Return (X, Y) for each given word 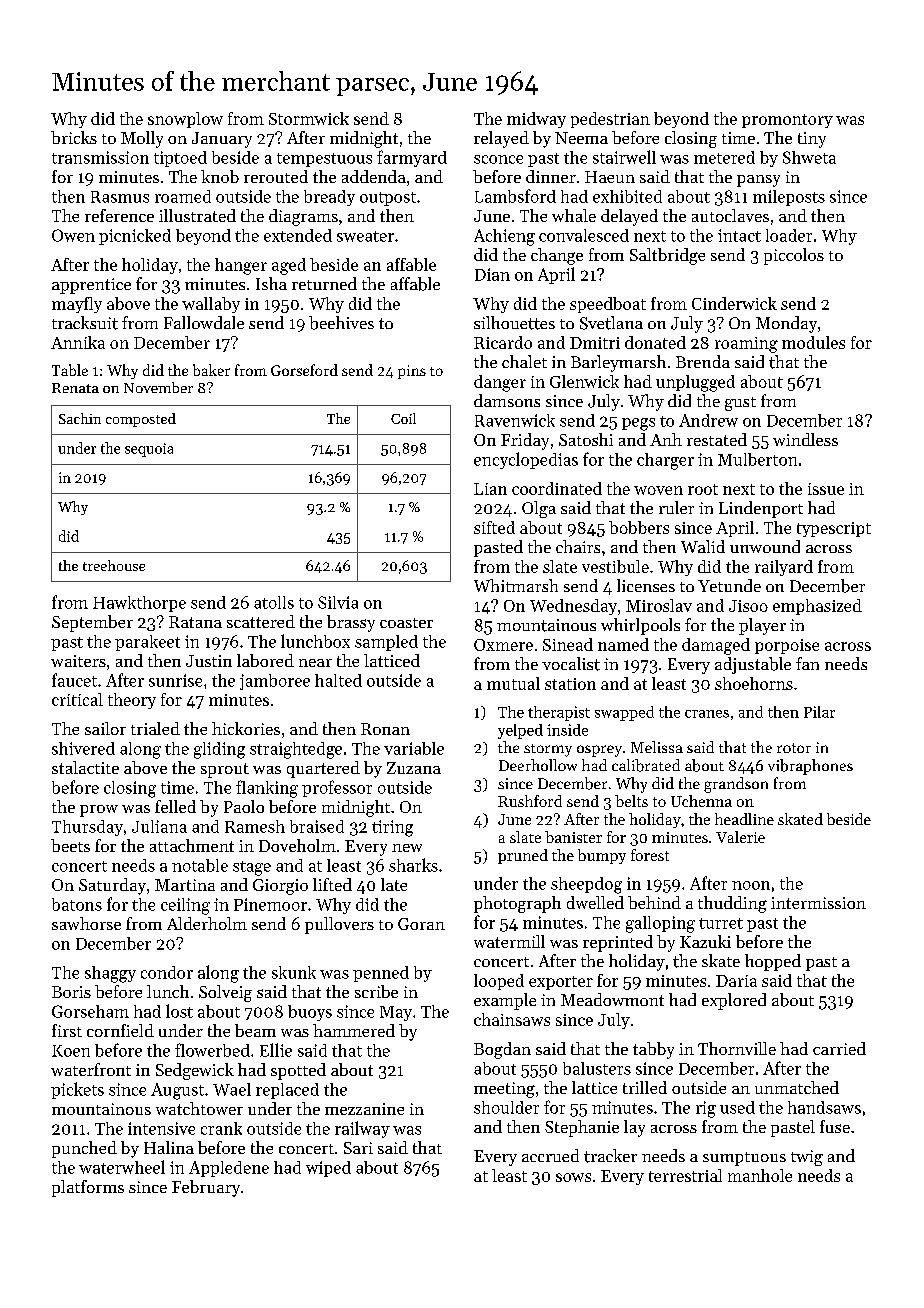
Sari (358, 1148)
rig (706, 1109)
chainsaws (512, 1019)
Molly (142, 139)
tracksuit (85, 323)
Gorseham (90, 1011)
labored (265, 660)
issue (826, 489)
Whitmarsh (516, 585)
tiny (812, 140)
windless (805, 439)
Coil (403, 418)
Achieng (504, 237)
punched (84, 1149)
